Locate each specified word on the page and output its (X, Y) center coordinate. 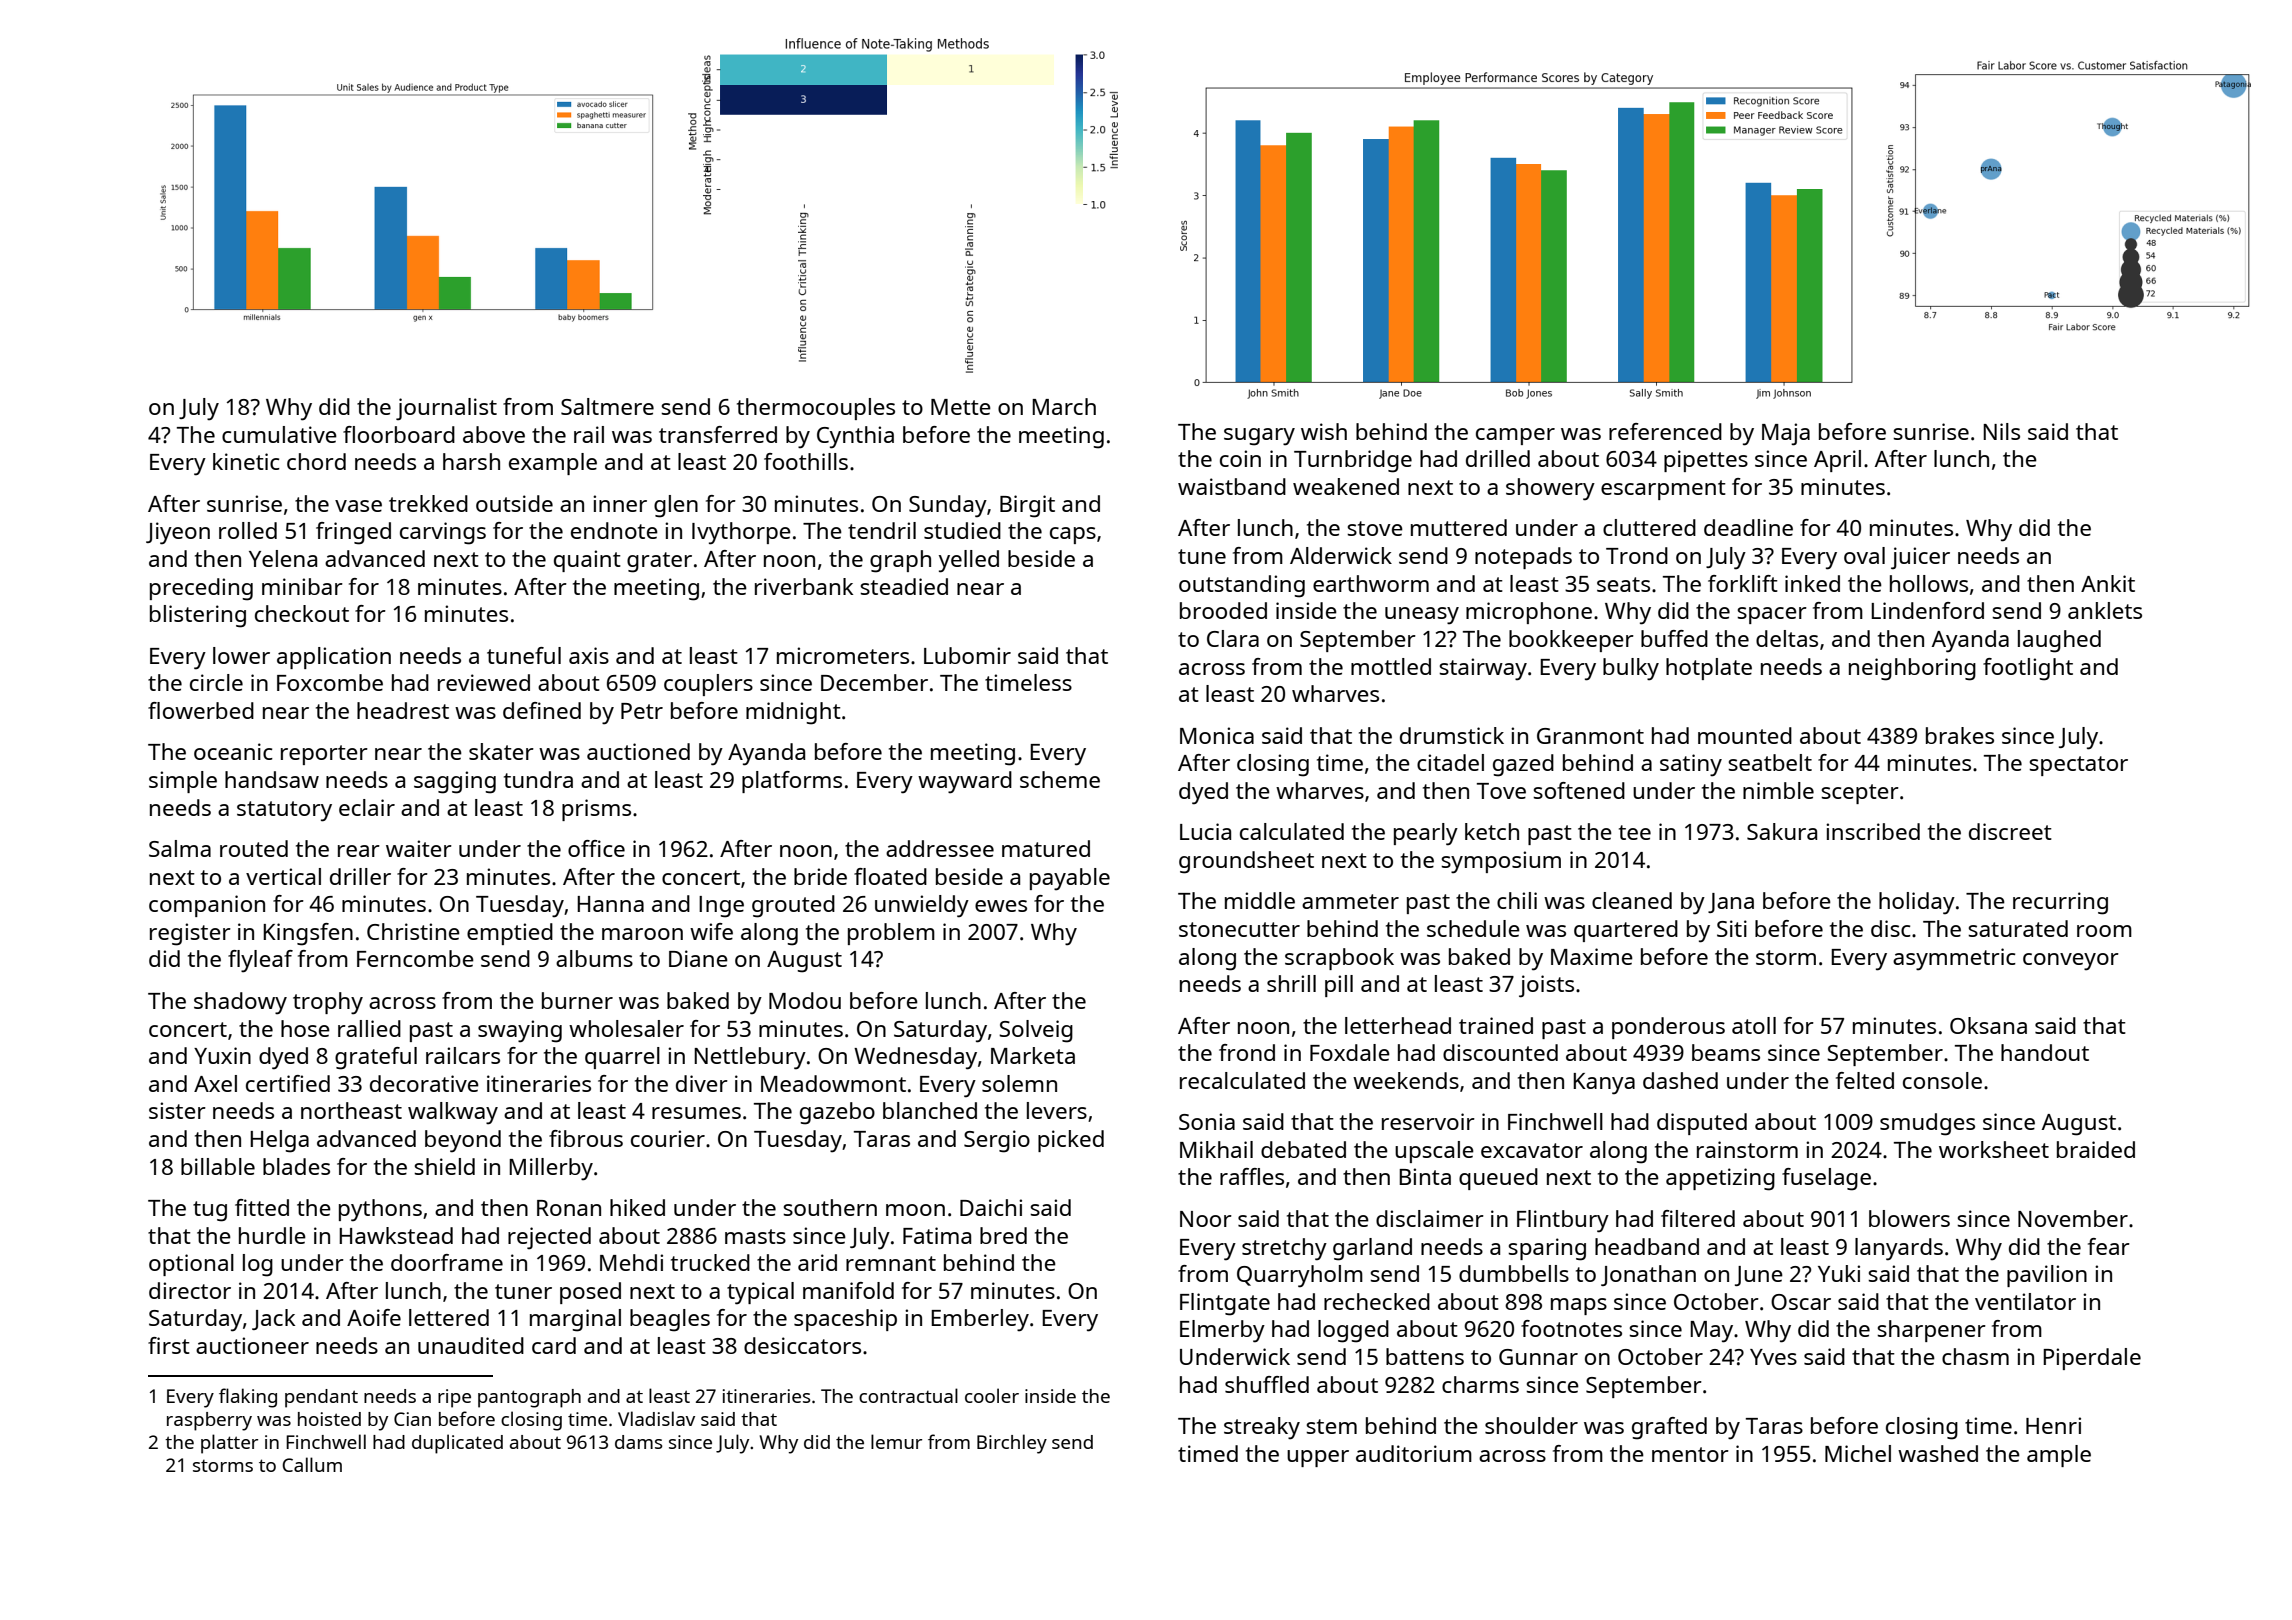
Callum (312, 1464)
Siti (1732, 928)
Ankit (2108, 583)
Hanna (610, 904)
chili (1517, 900)
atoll (1754, 1025)
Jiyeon (178, 533)
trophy (328, 1003)
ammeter (1350, 901)
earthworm (1371, 583)
